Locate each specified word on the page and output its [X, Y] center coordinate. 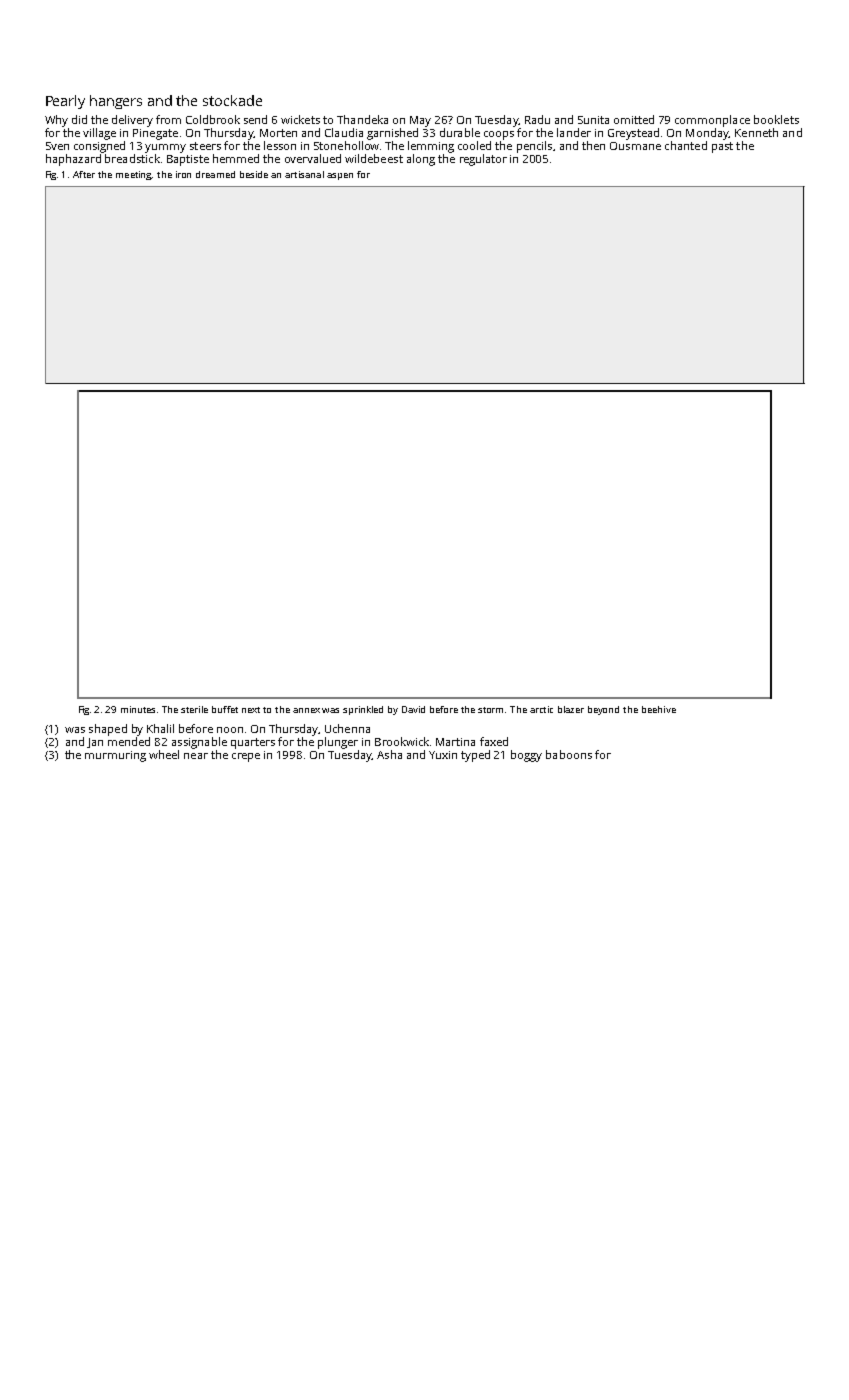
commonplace [712, 121]
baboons [569, 754]
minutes [138, 709]
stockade [232, 100]
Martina [455, 742]
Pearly [65, 102]
